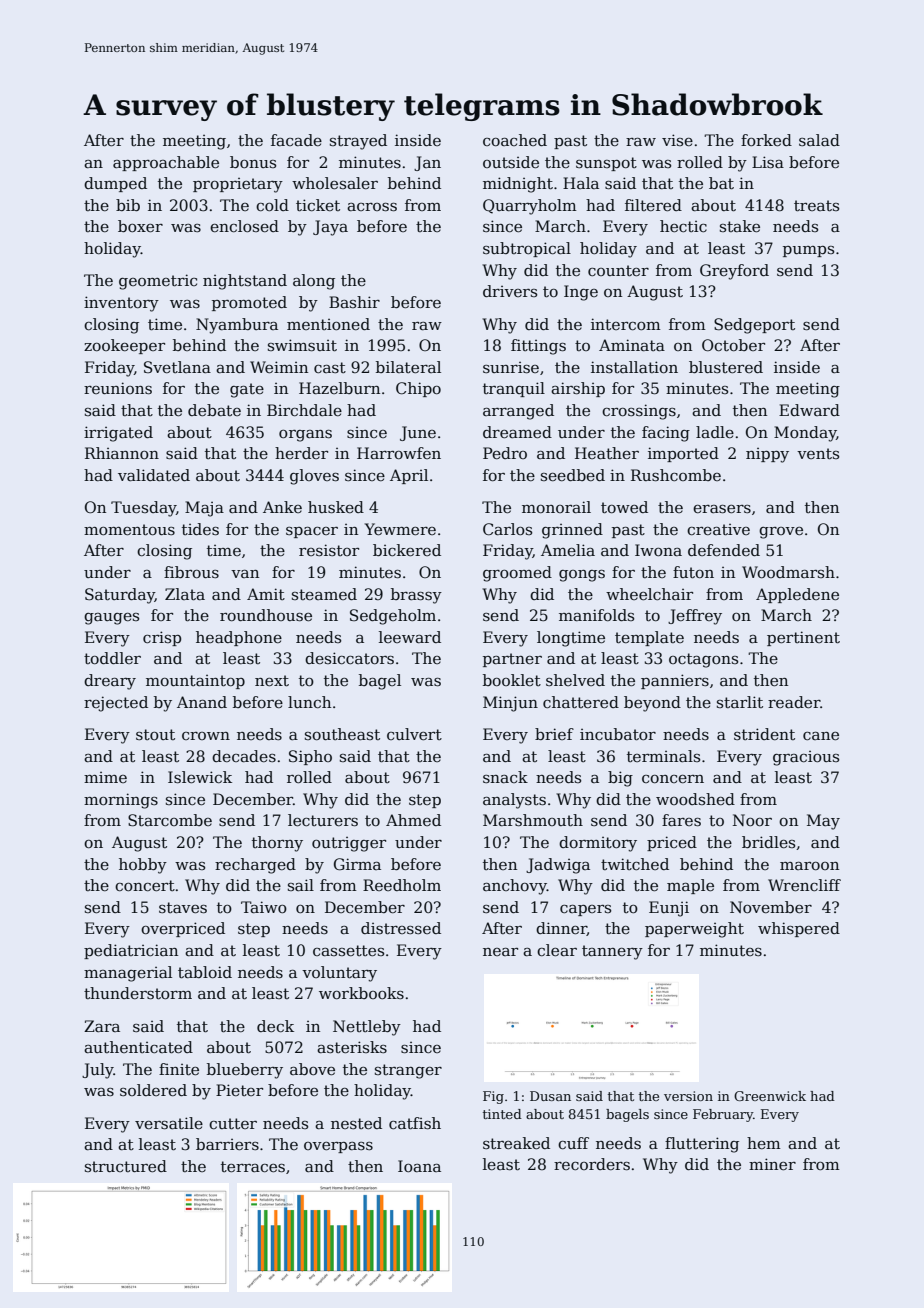 The image size is (924, 1308). I want to click on Weimin, so click(279, 367).
